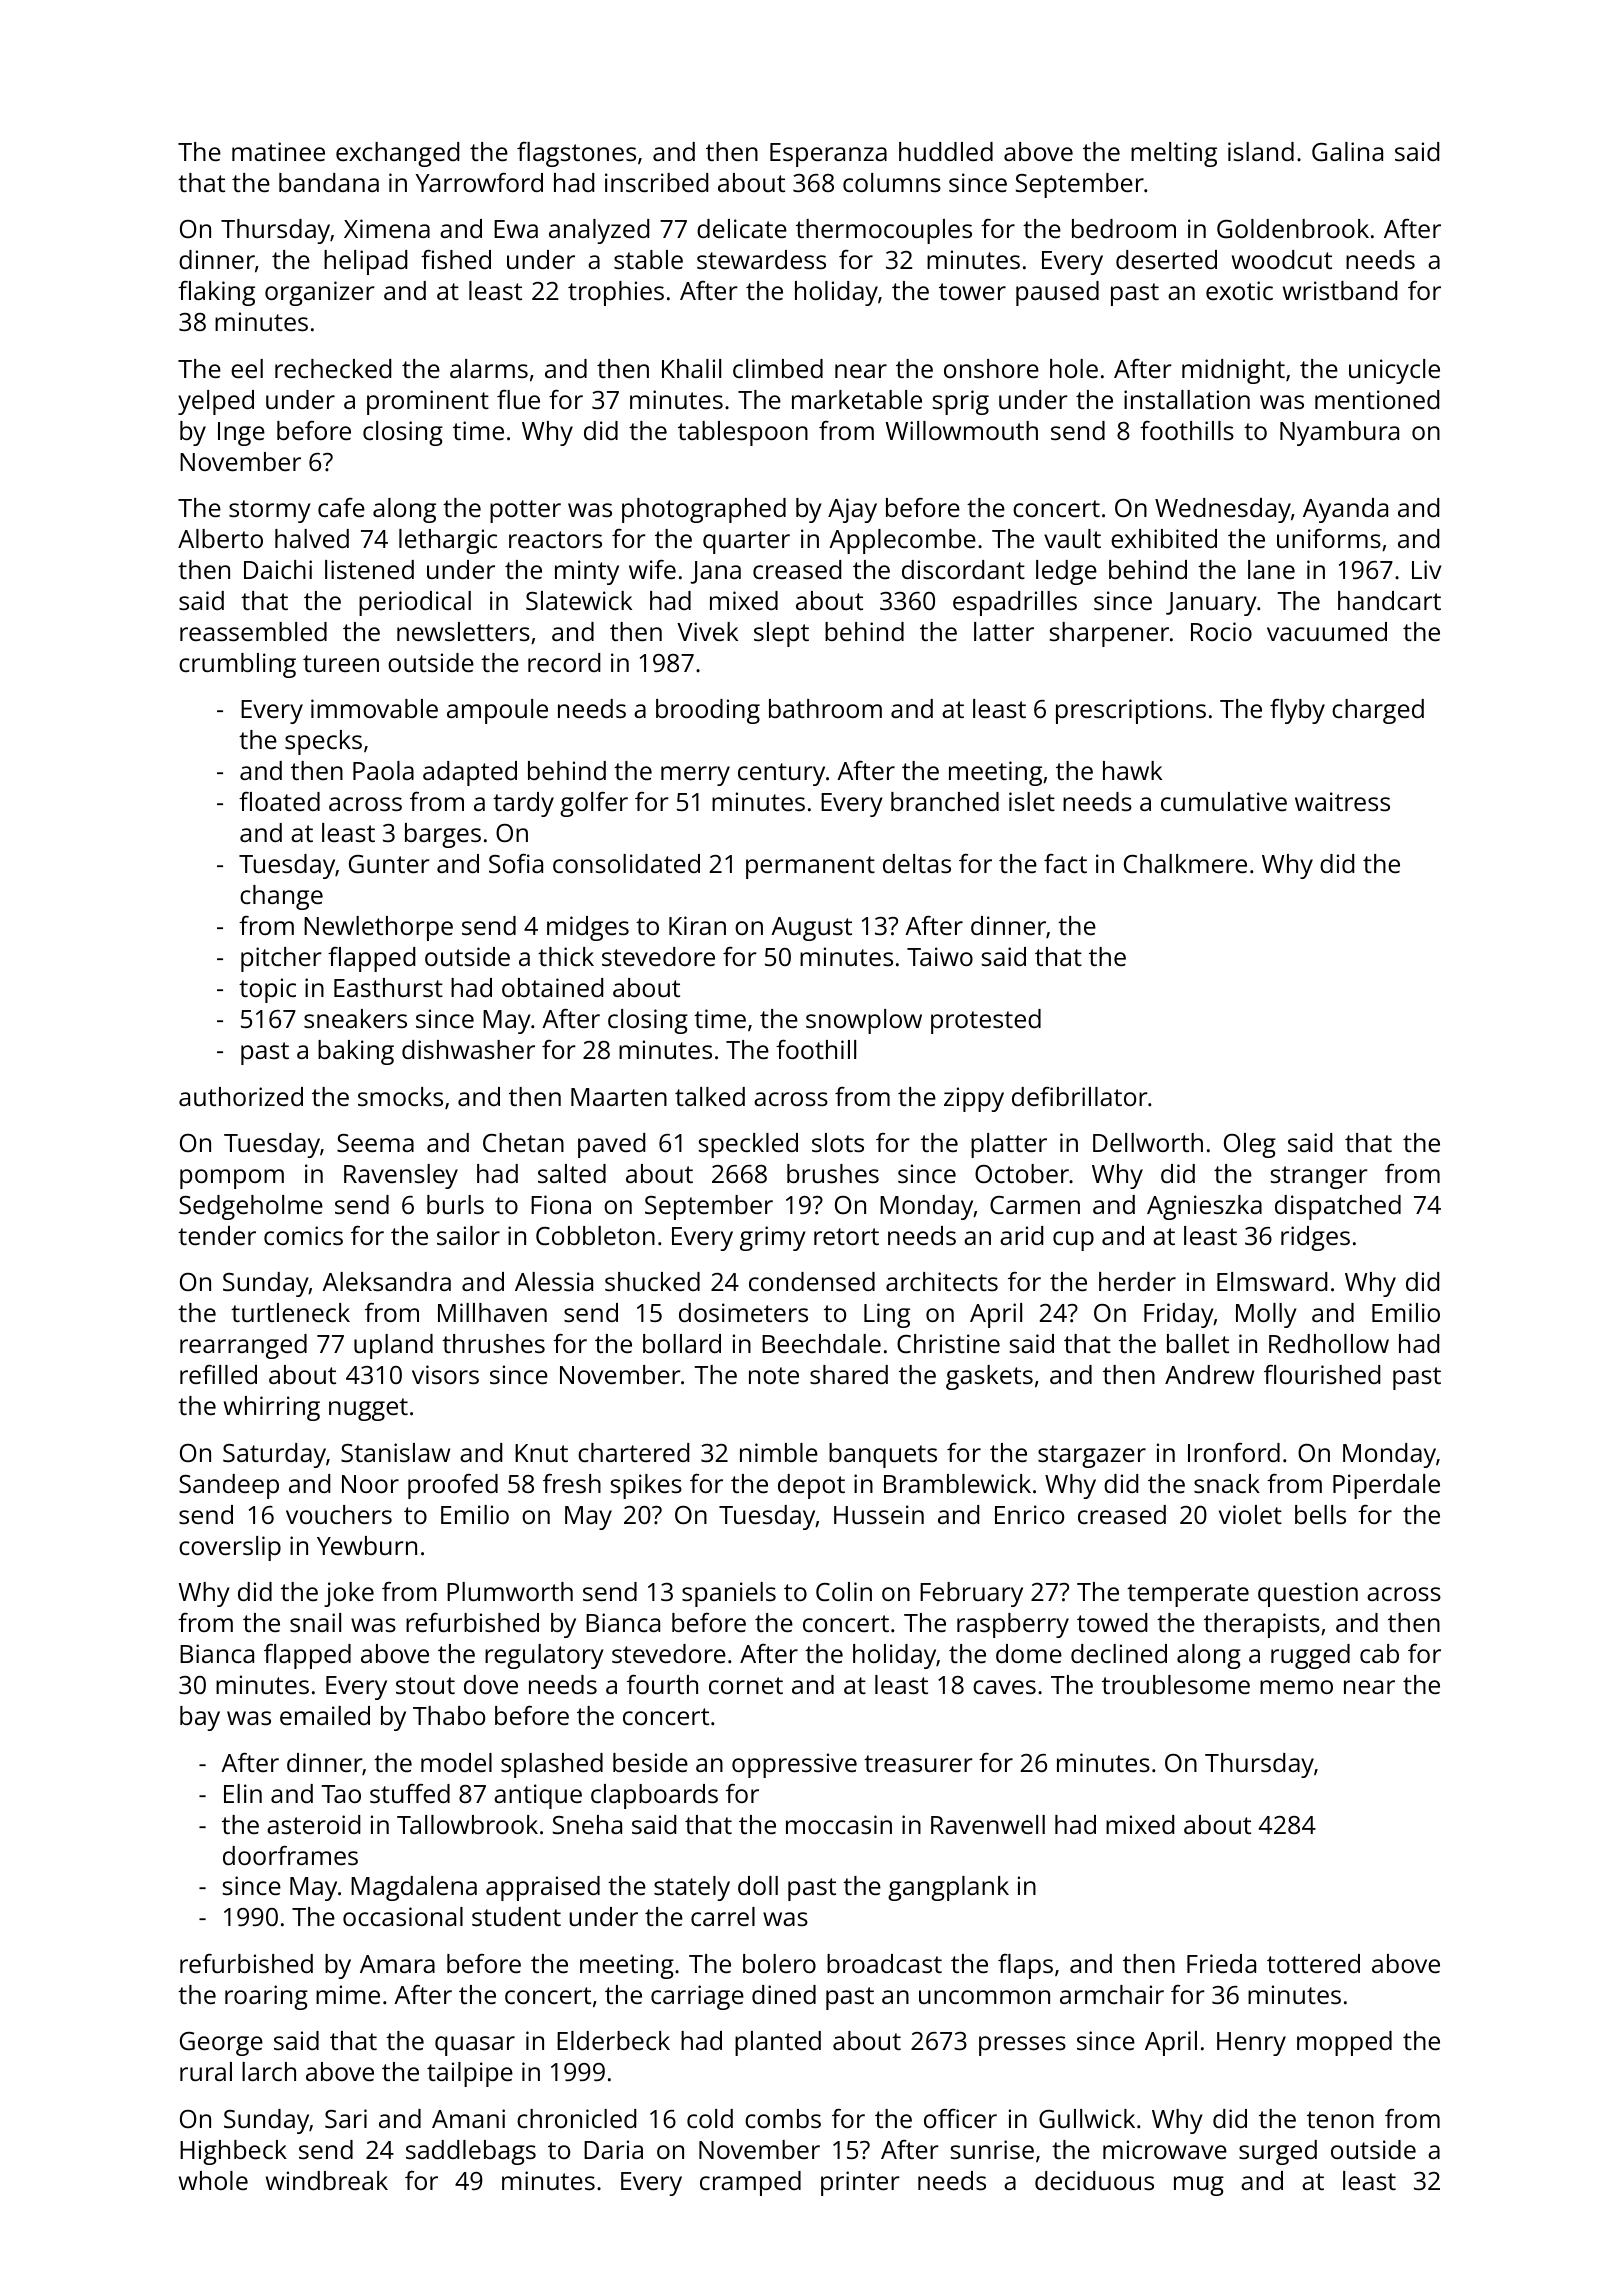 The image size is (1620, 2292). What do you see at coordinates (576, 154) in the screenshot?
I see `flagstones` at bounding box center [576, 154].
